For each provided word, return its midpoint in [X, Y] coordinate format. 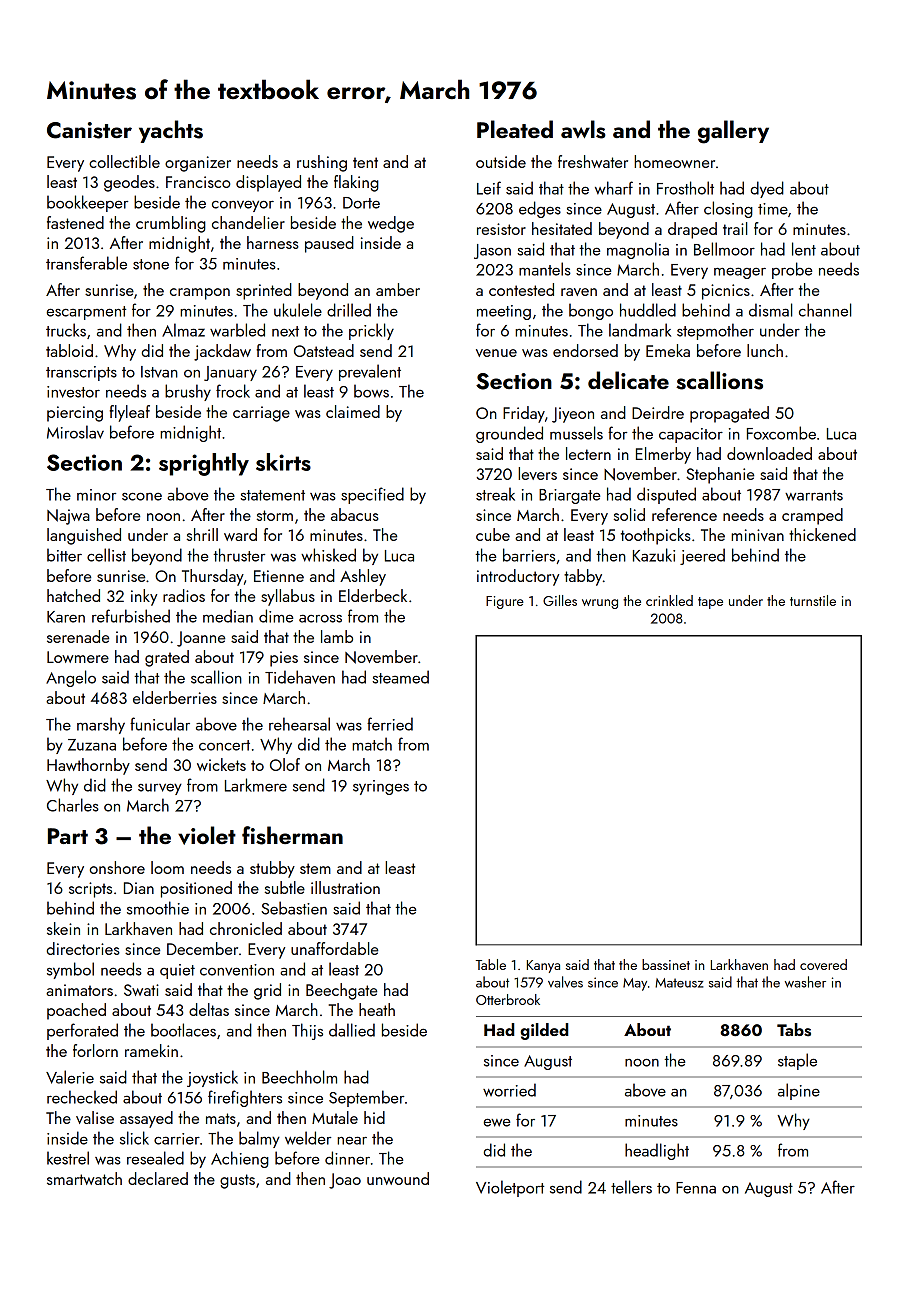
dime [276, 616]
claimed [353, 411]
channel [825, 310]
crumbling [171, 224]
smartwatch [84, 1178]
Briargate [569, 496]
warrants [814, 495]
